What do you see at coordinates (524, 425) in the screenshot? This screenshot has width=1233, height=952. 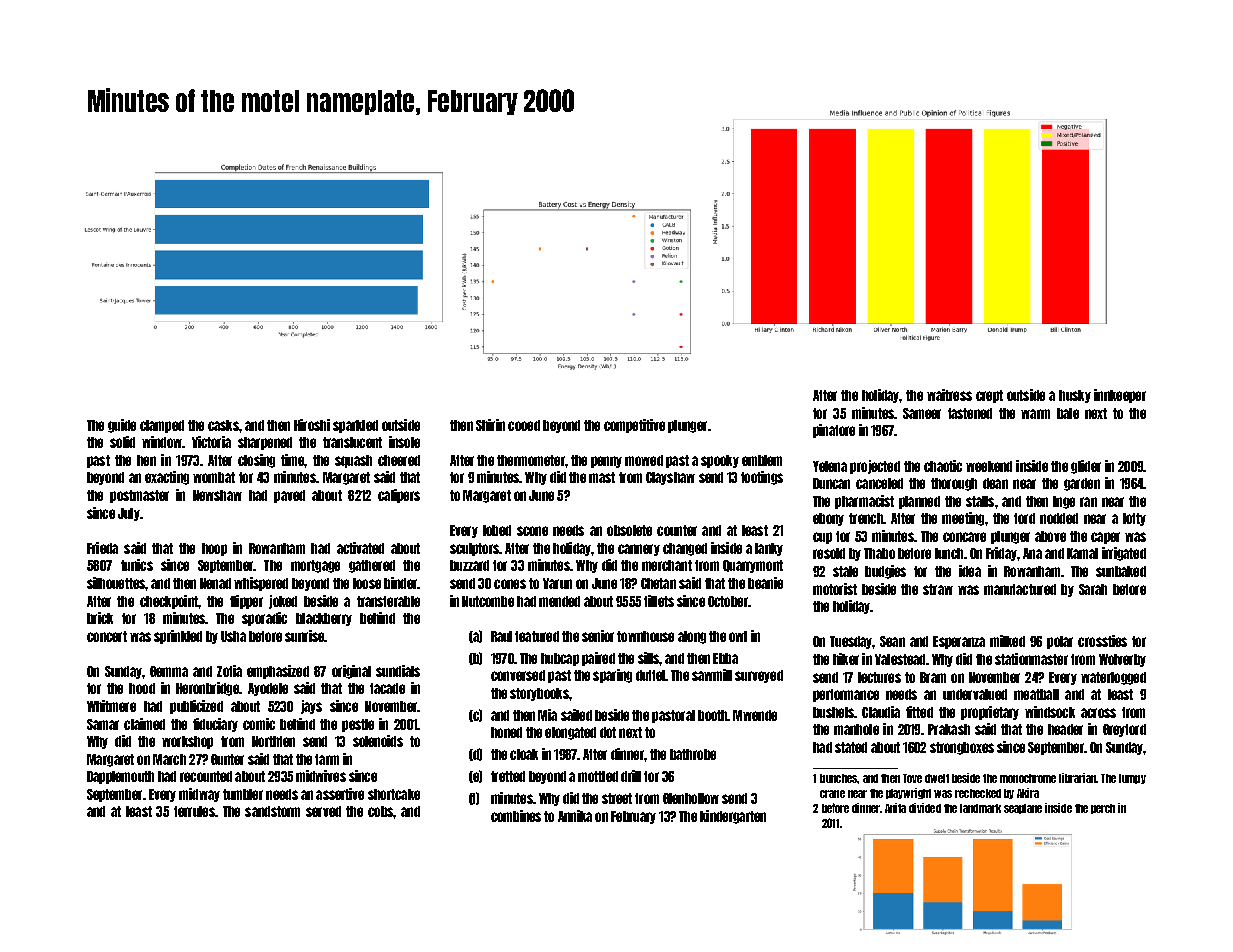 I see `cooed` at bounding box center [524, 425].
